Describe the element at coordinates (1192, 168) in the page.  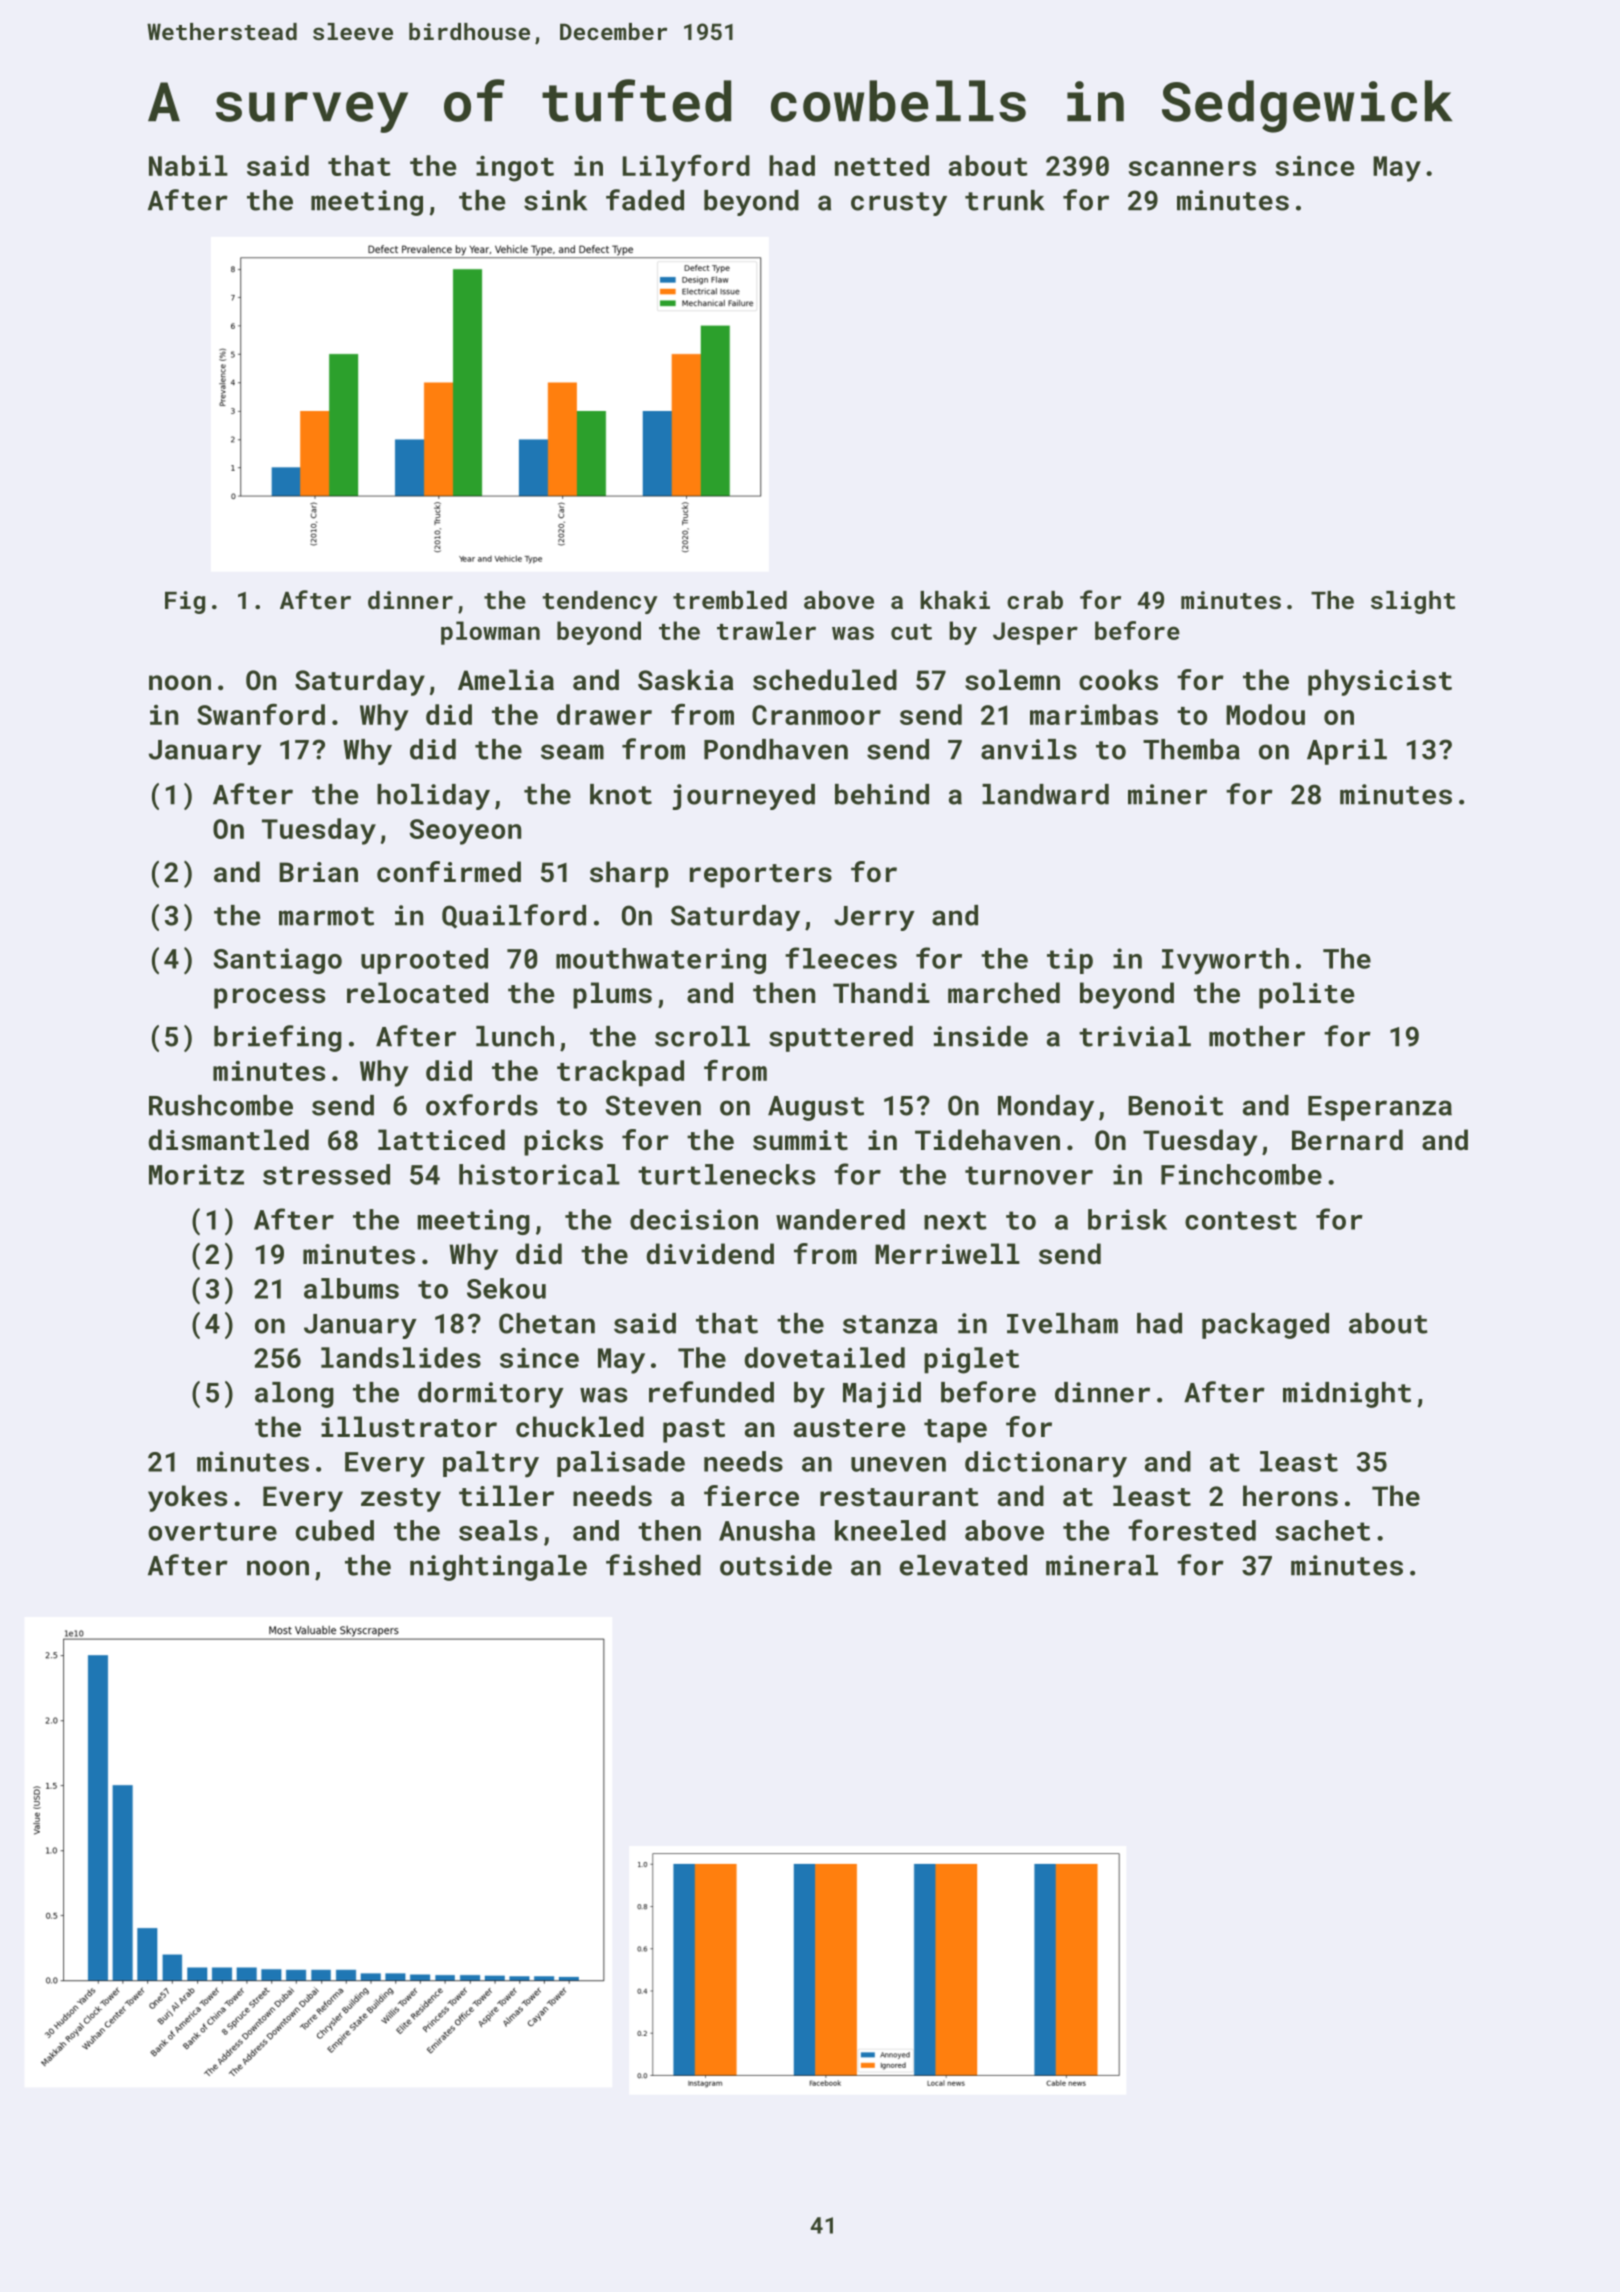
I see `scanners` at that location.
